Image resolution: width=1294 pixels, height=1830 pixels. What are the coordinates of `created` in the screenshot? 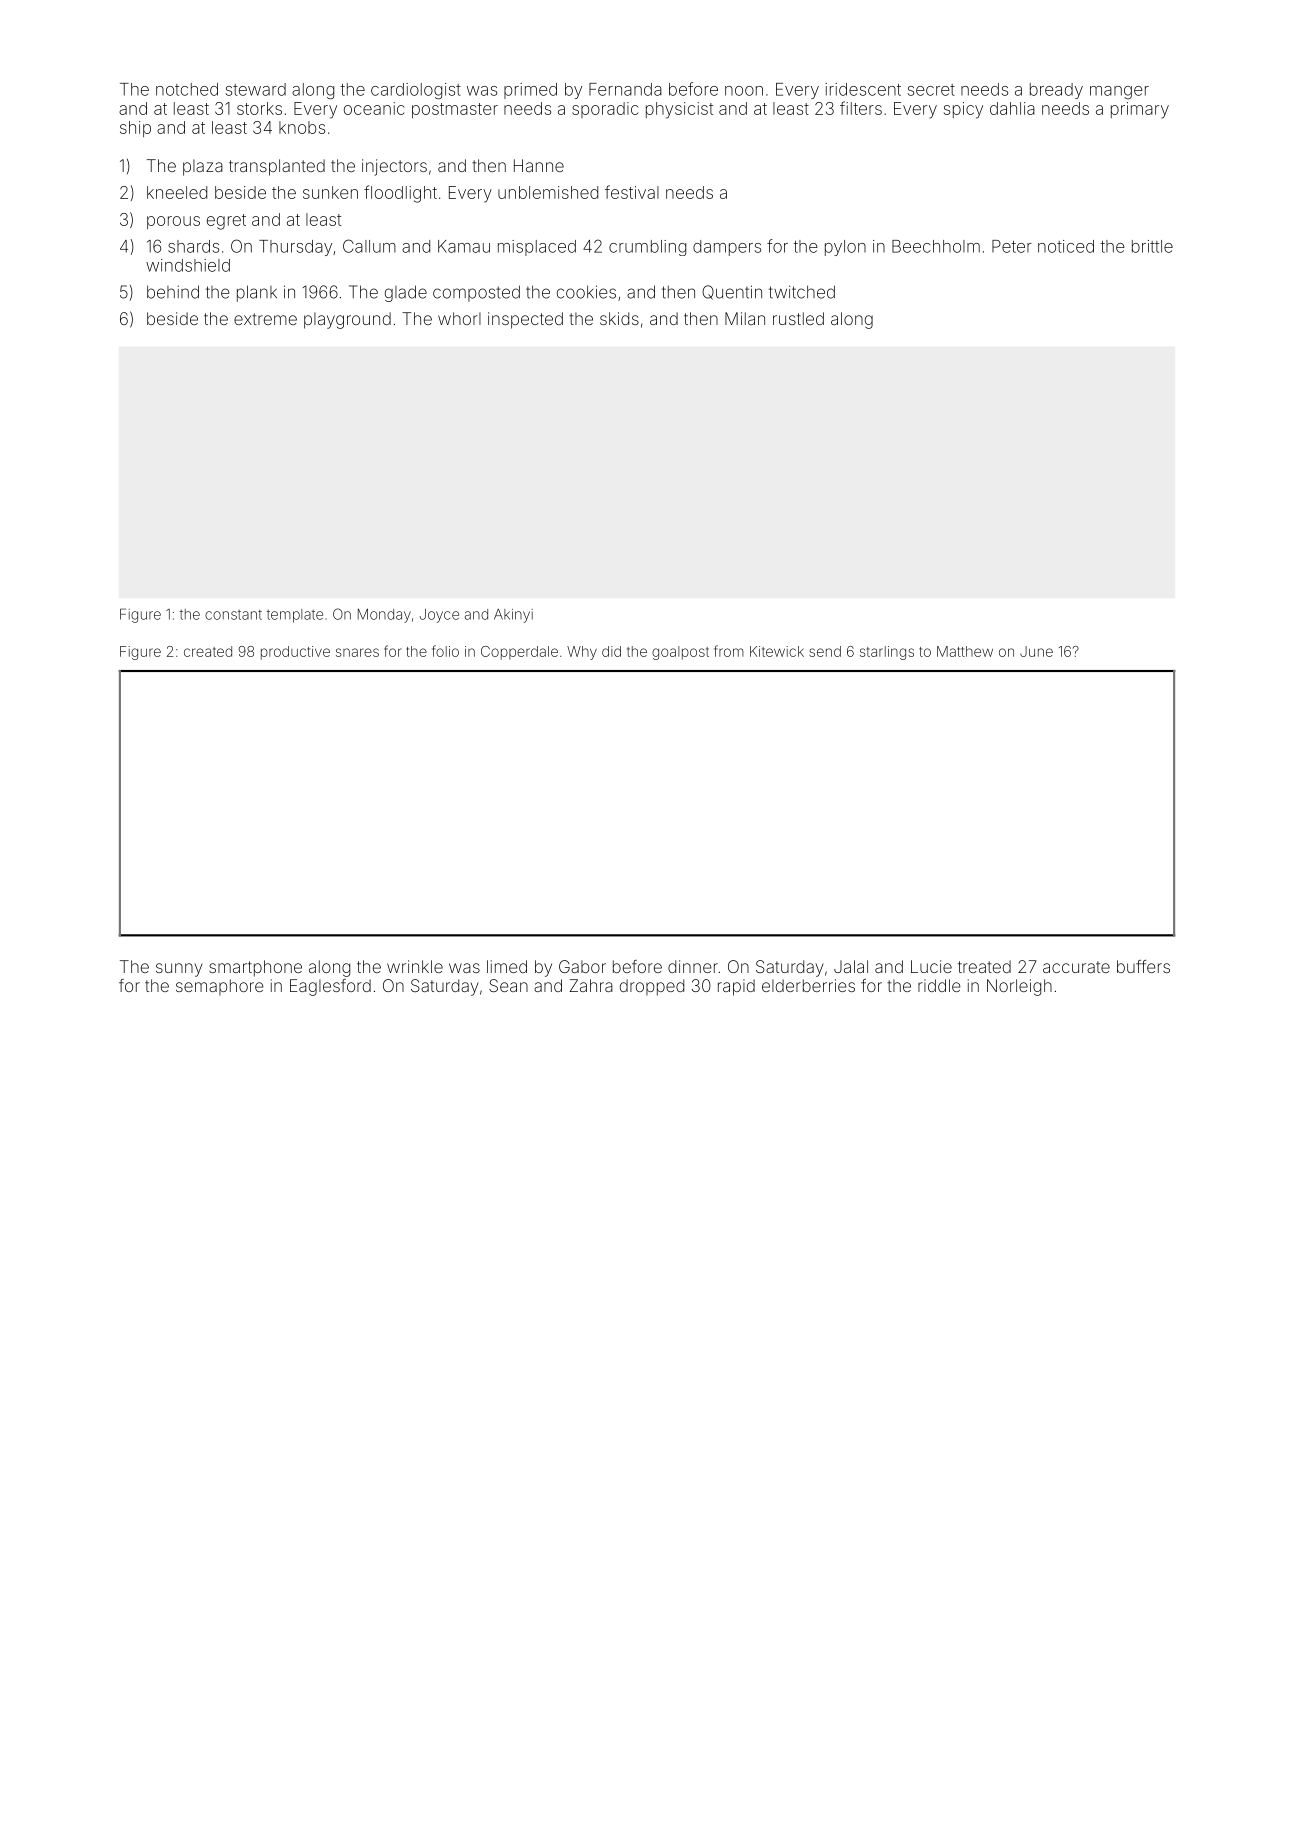 It's located at (208, 651).
